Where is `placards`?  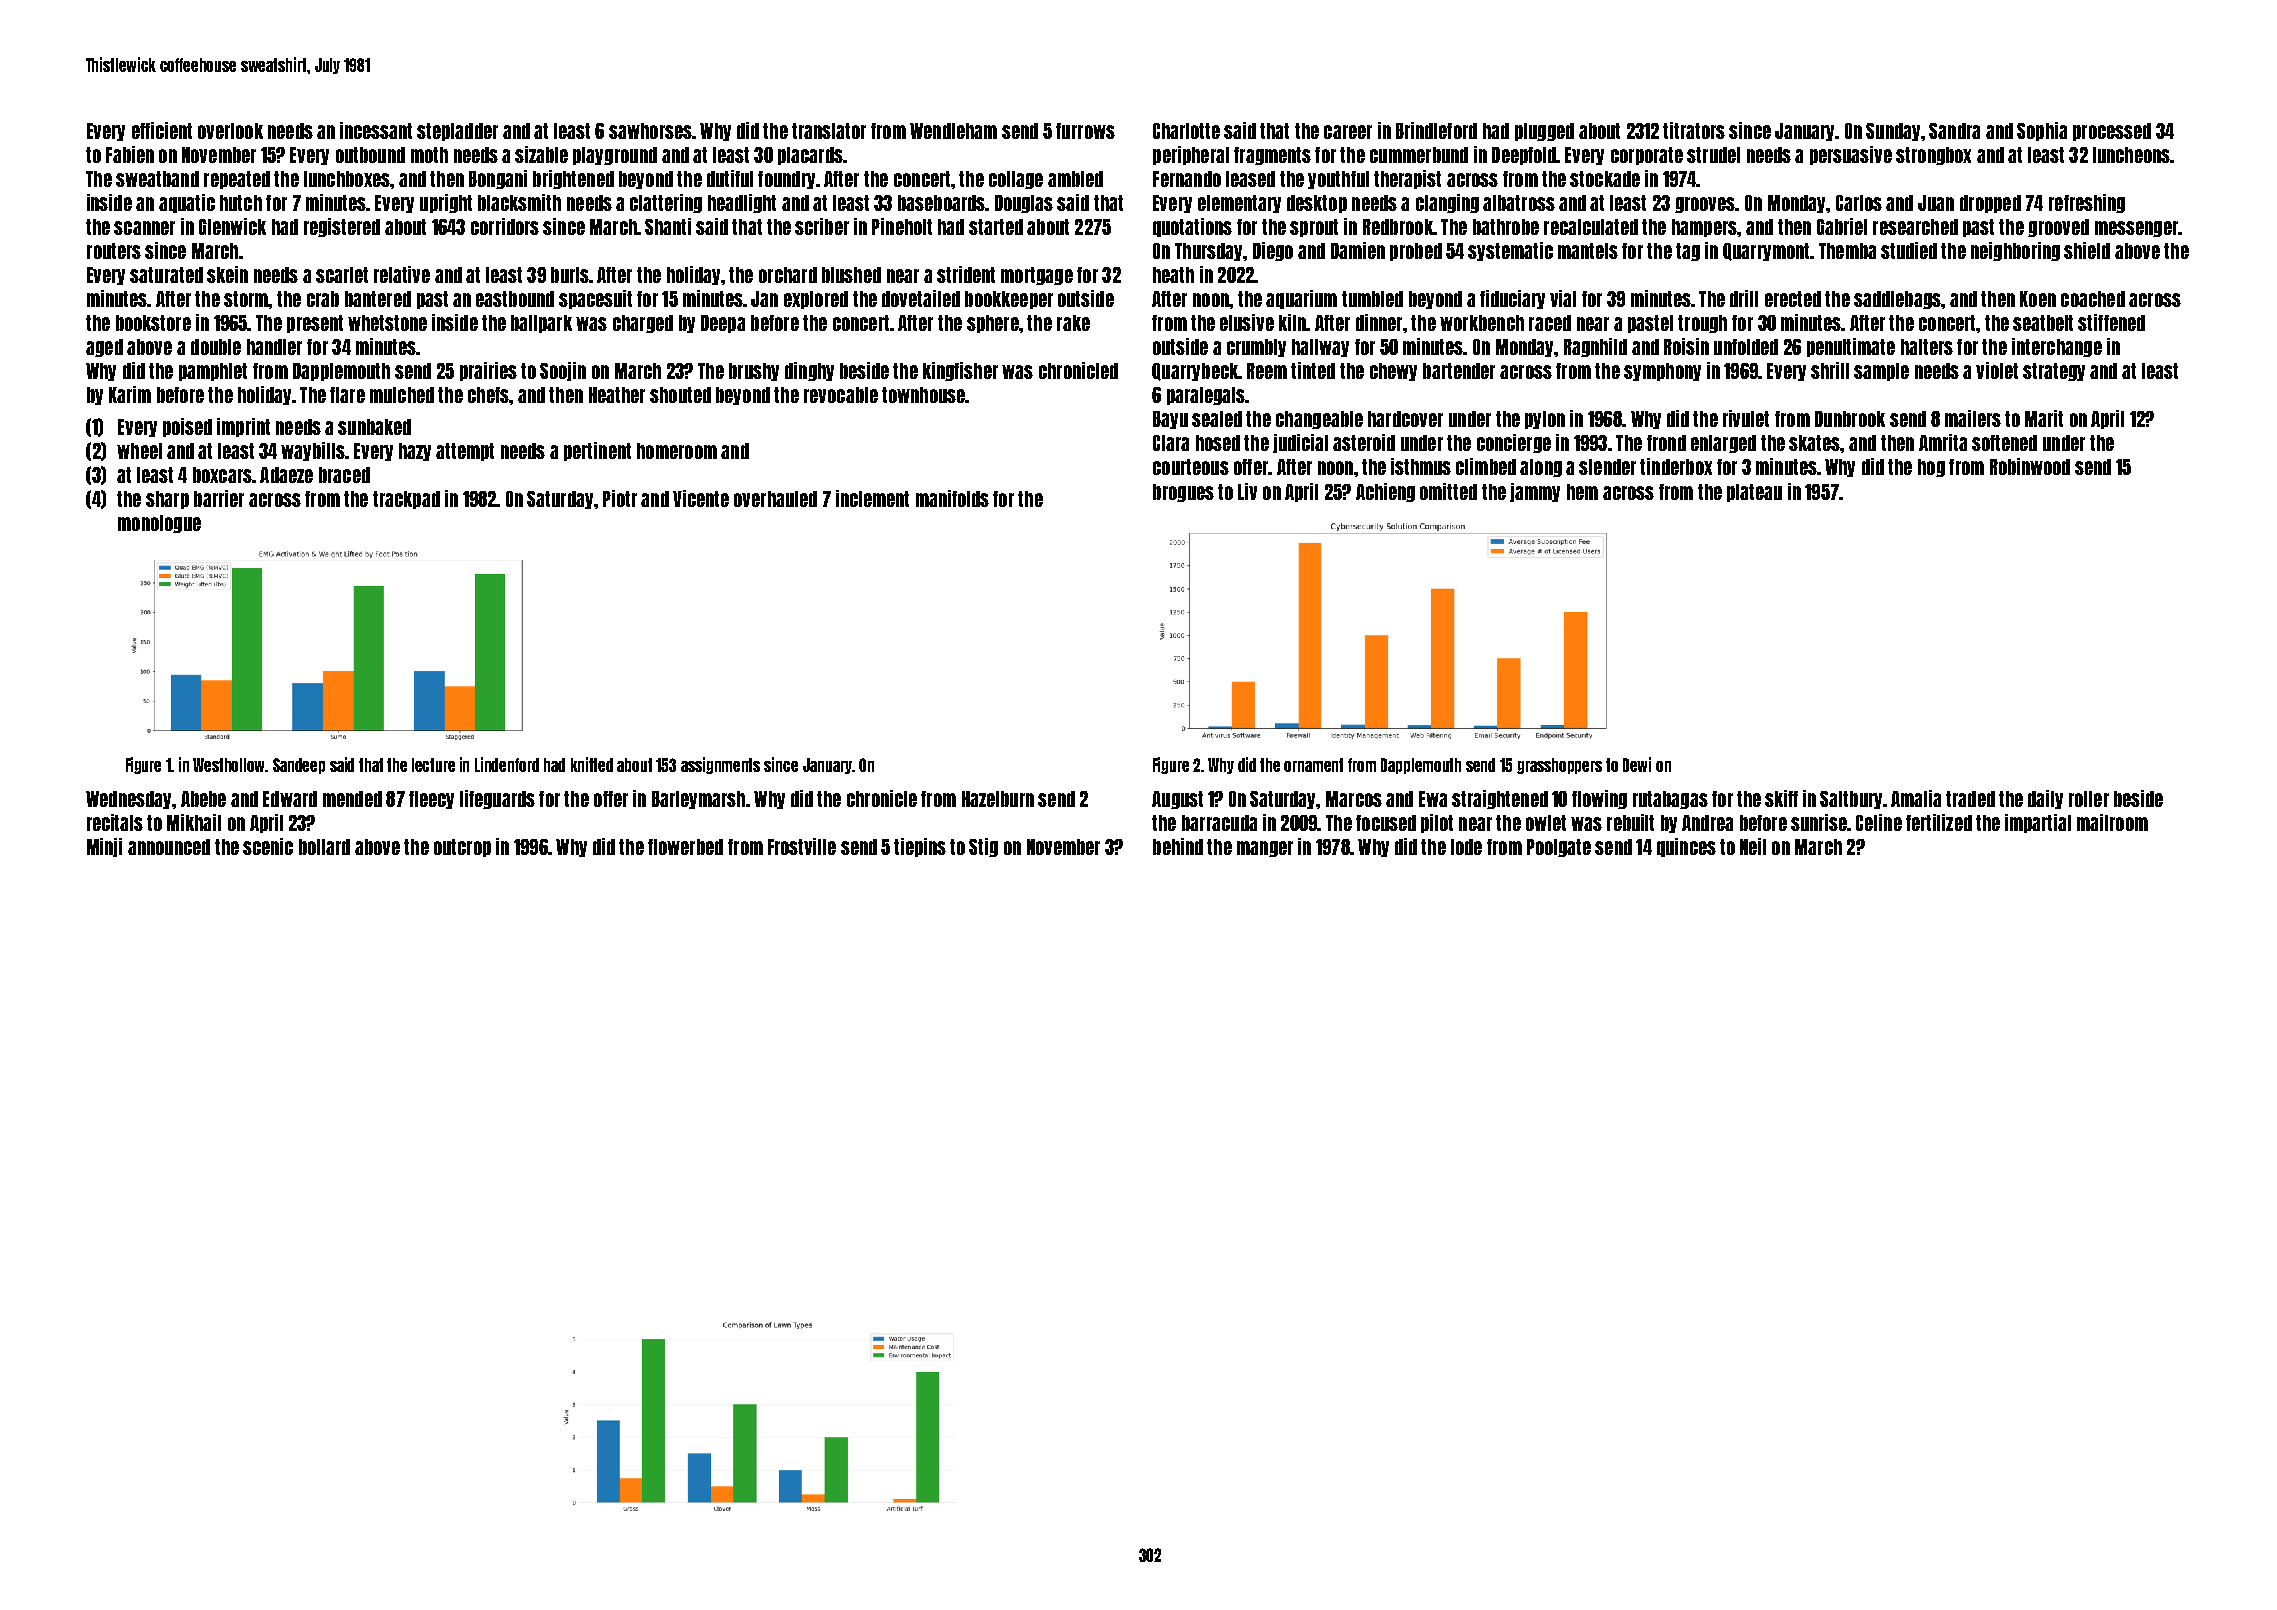
placards is located at coordinates (810, 156).
